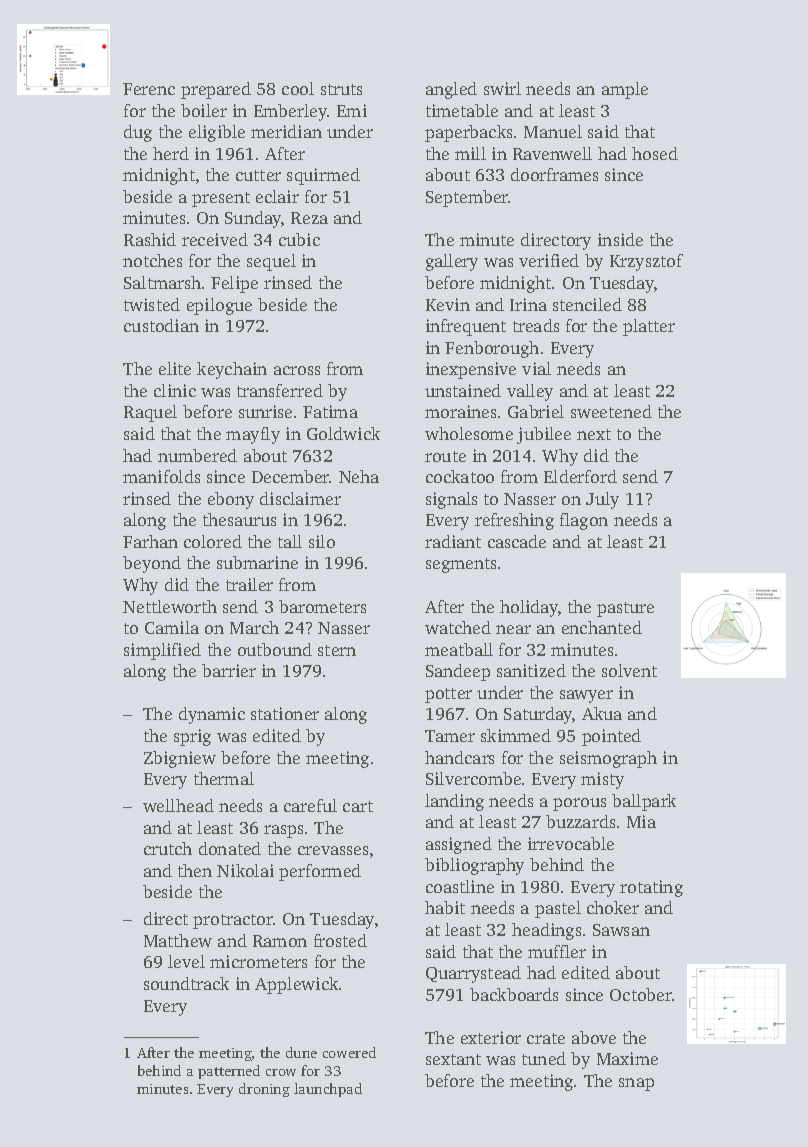 The width and height of the page is (808, 1147). Describe the element at coordinates (451, 500) in the page. I see `signals` at that location.
